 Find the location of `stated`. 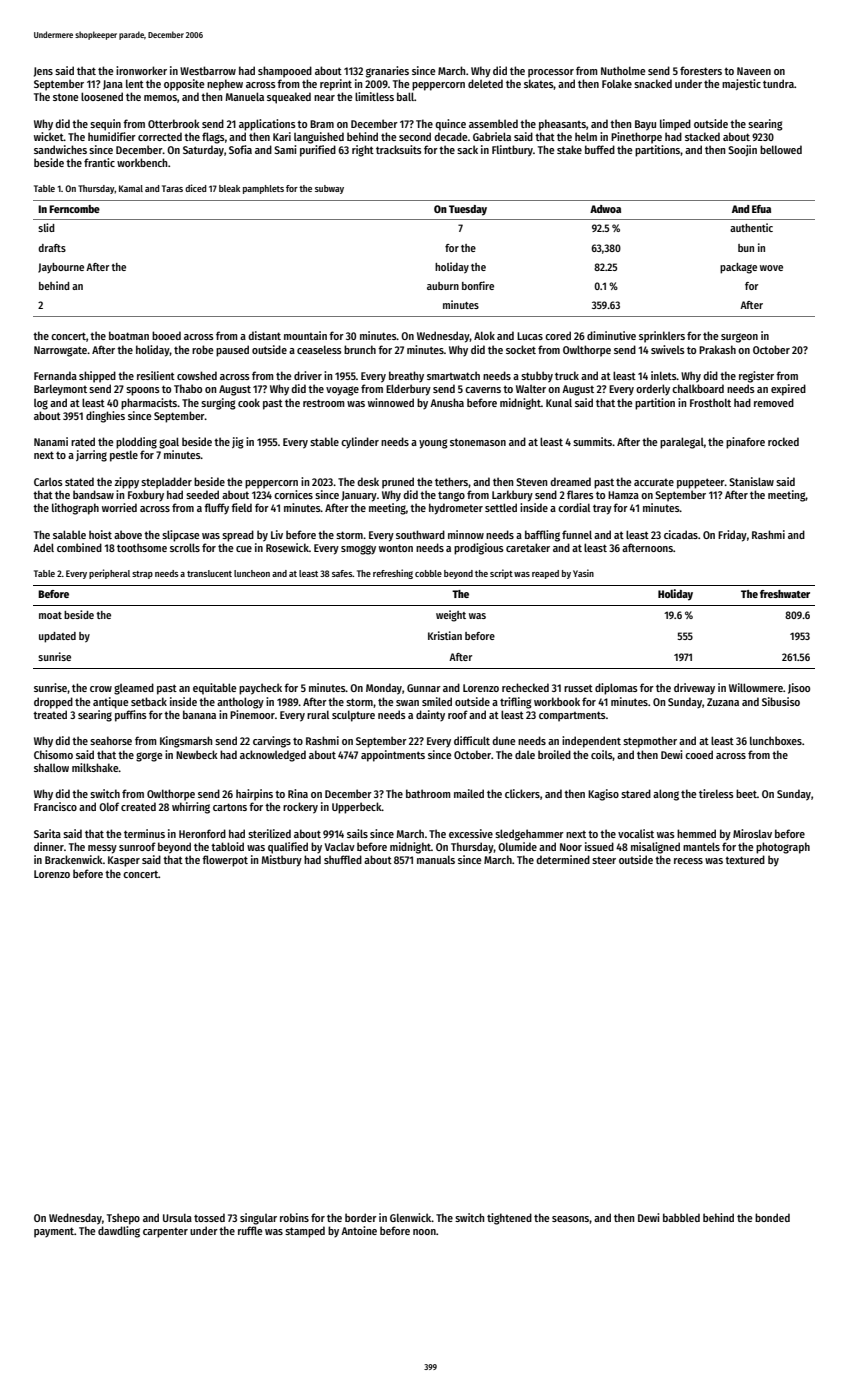

stated is located at coordinates (79, 481).
